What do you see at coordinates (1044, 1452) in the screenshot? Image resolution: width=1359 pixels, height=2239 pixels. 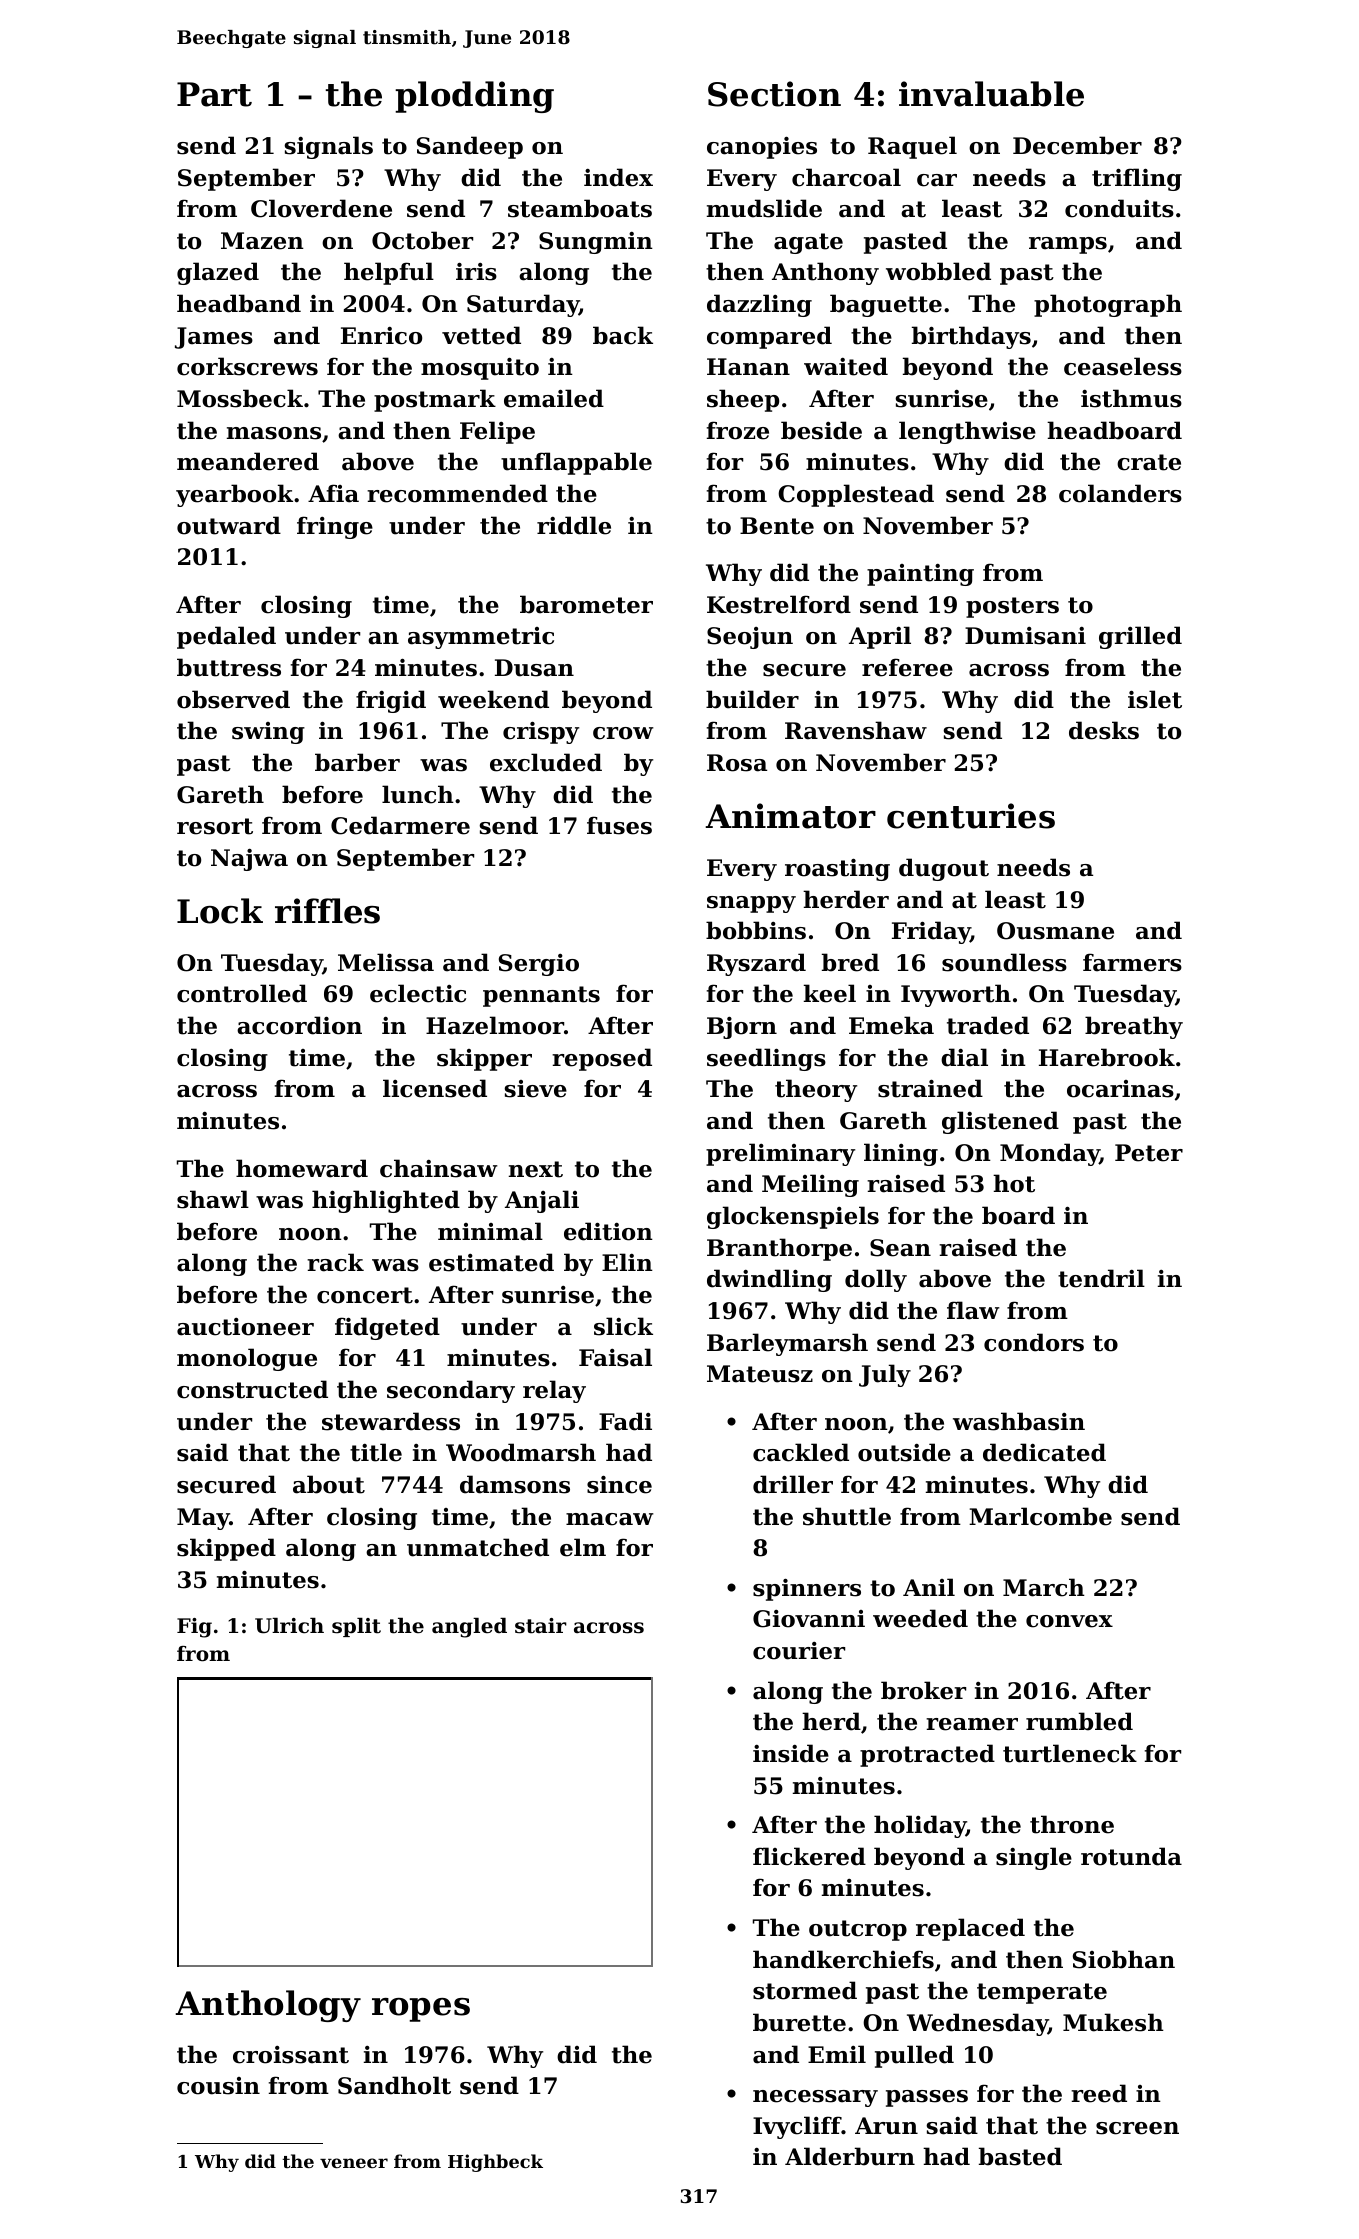 I see `dedicated` at bounding box center [1044, 1452].
